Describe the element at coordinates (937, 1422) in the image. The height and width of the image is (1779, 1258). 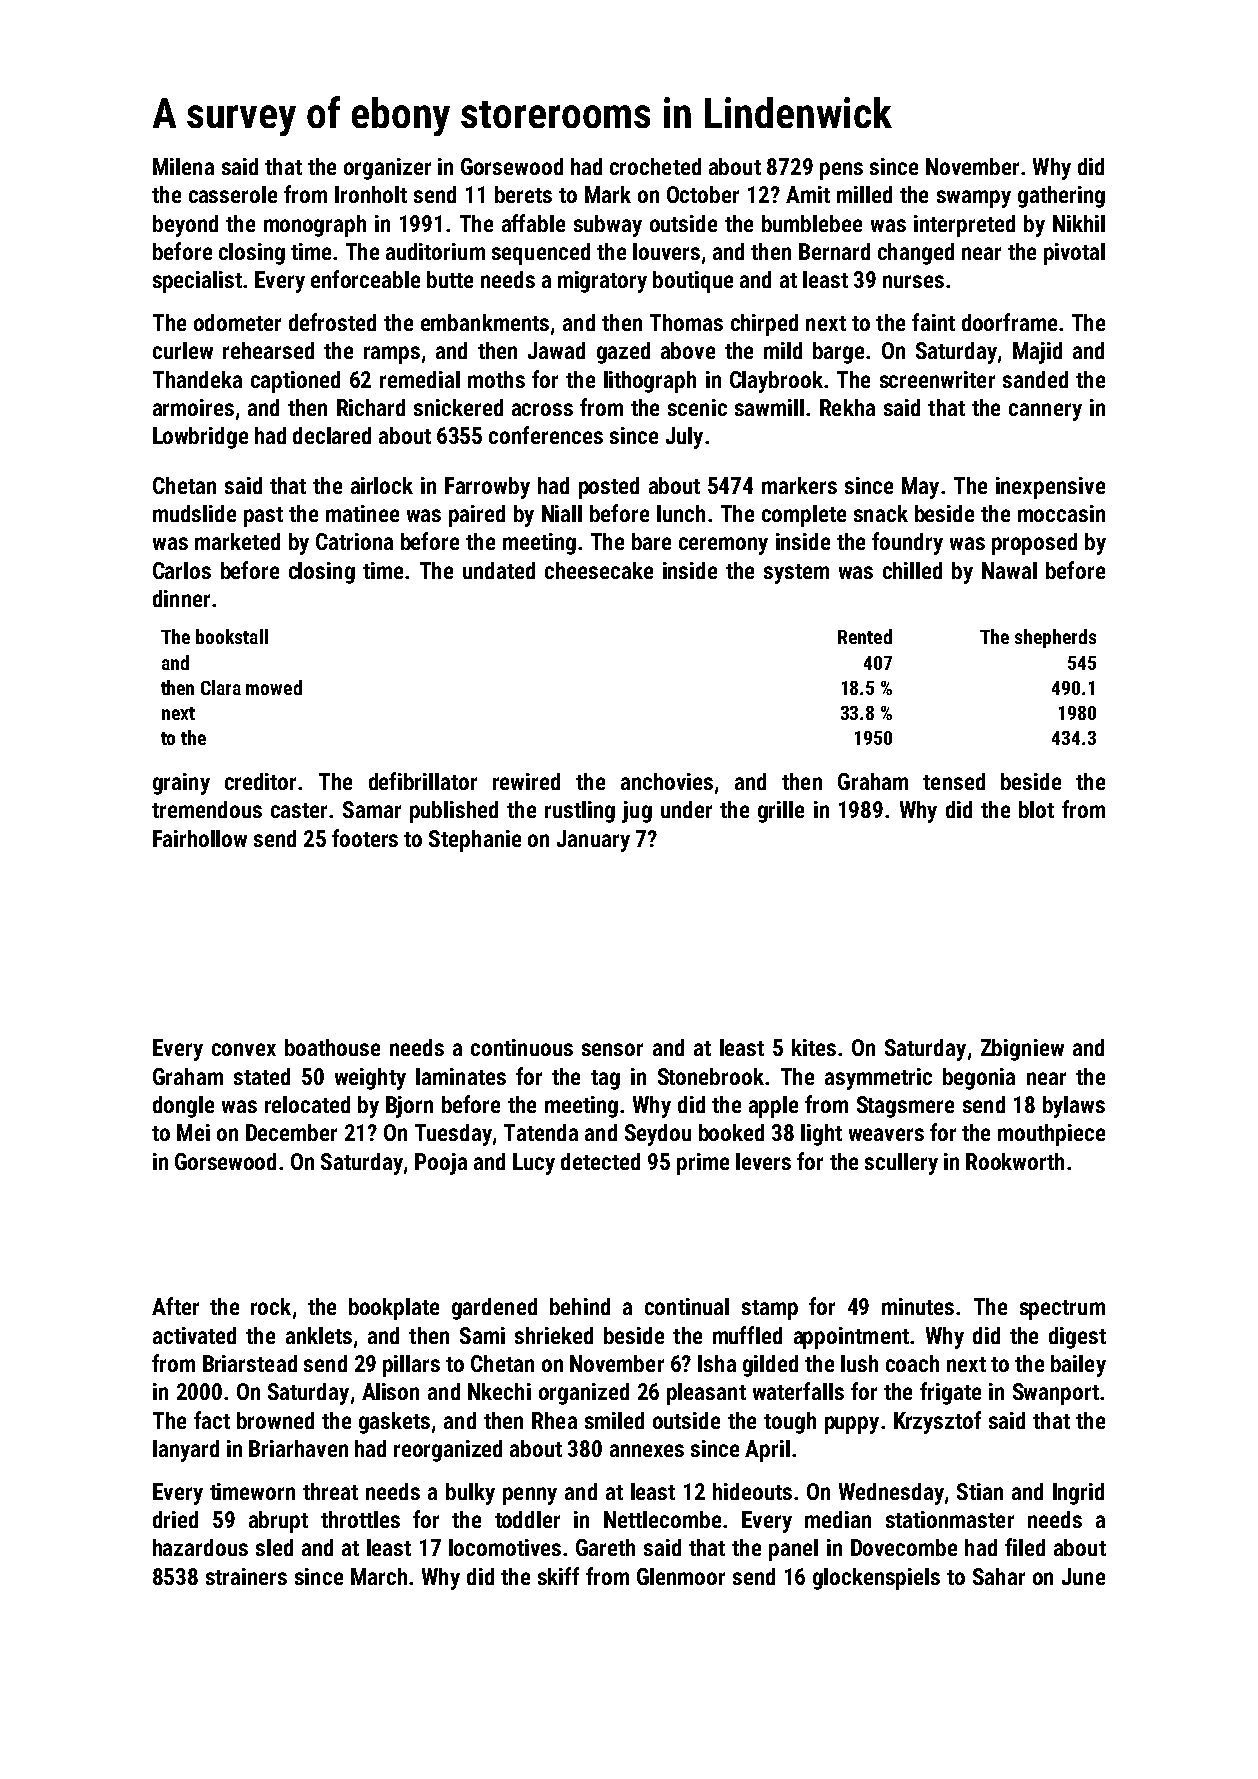
I see `Krzysztof` at that location.
